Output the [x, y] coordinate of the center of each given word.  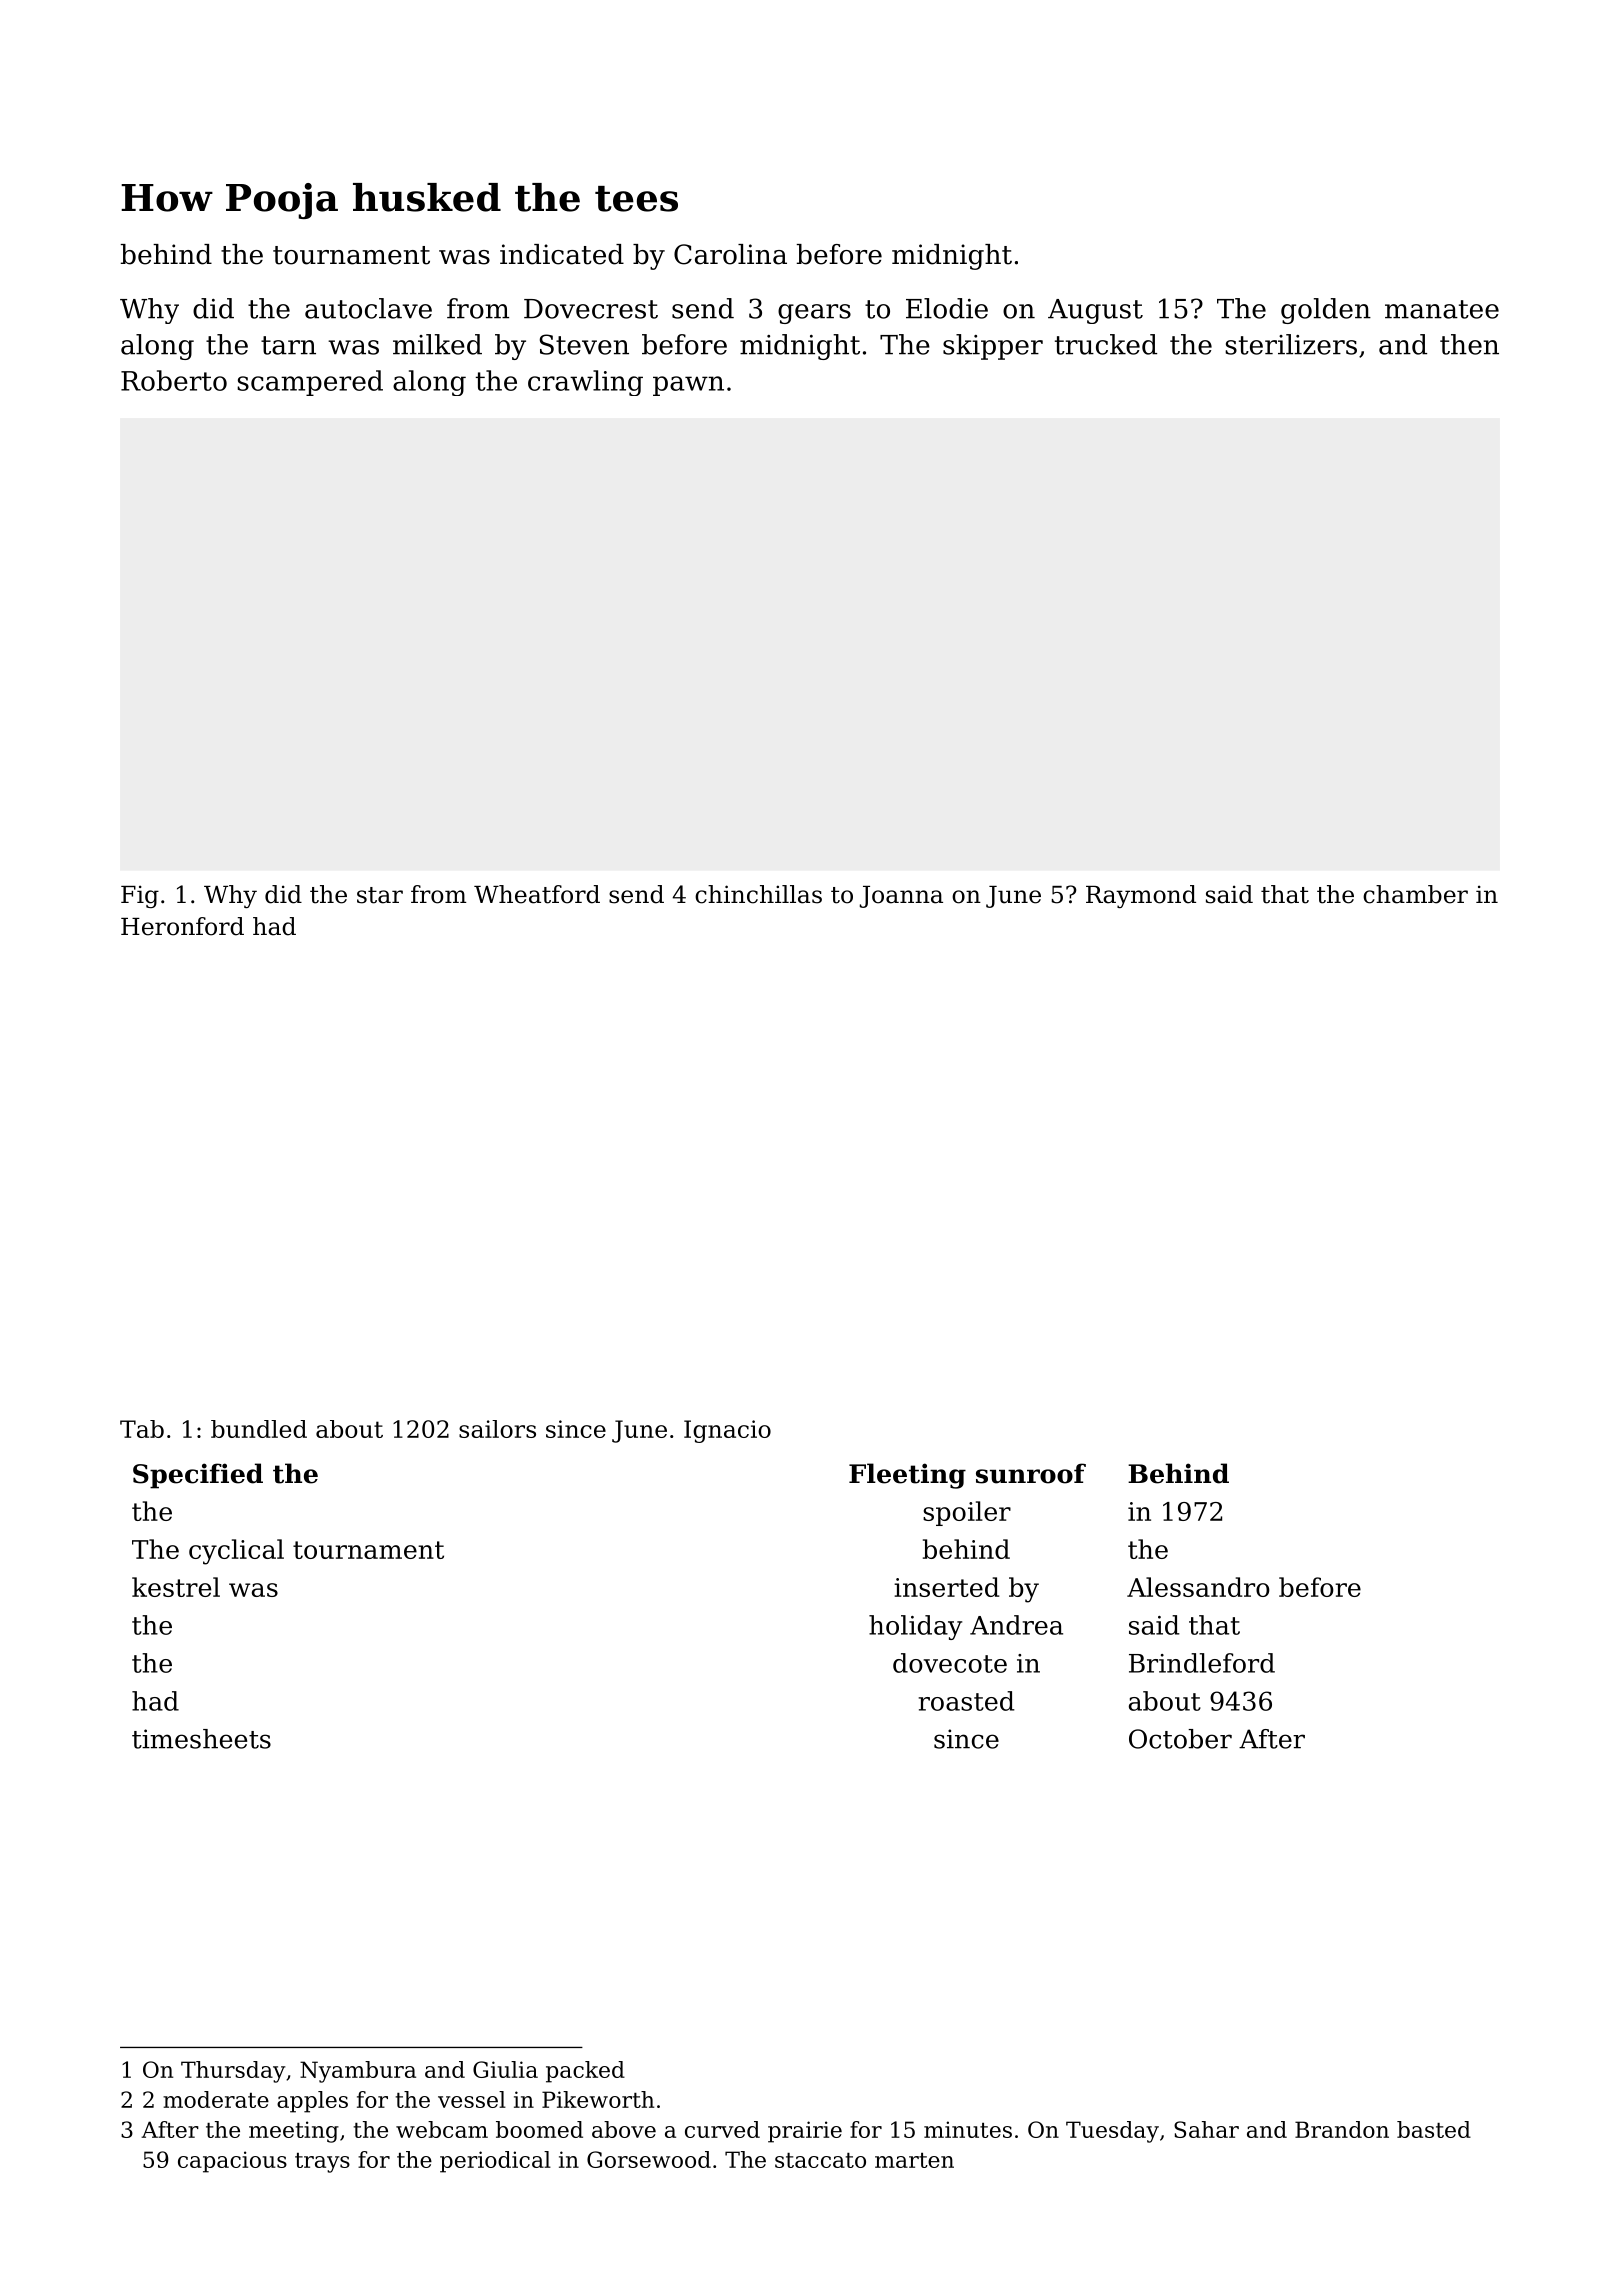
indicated [562, 254]
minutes [968, 2129]
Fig [140, 896]
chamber [1415, 894]
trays [322, 2163]
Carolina [730, 254]
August [1095, 311]
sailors [497, 1429]
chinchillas [758, 894]
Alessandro [1198, 1587]
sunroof [1031, 1473]
